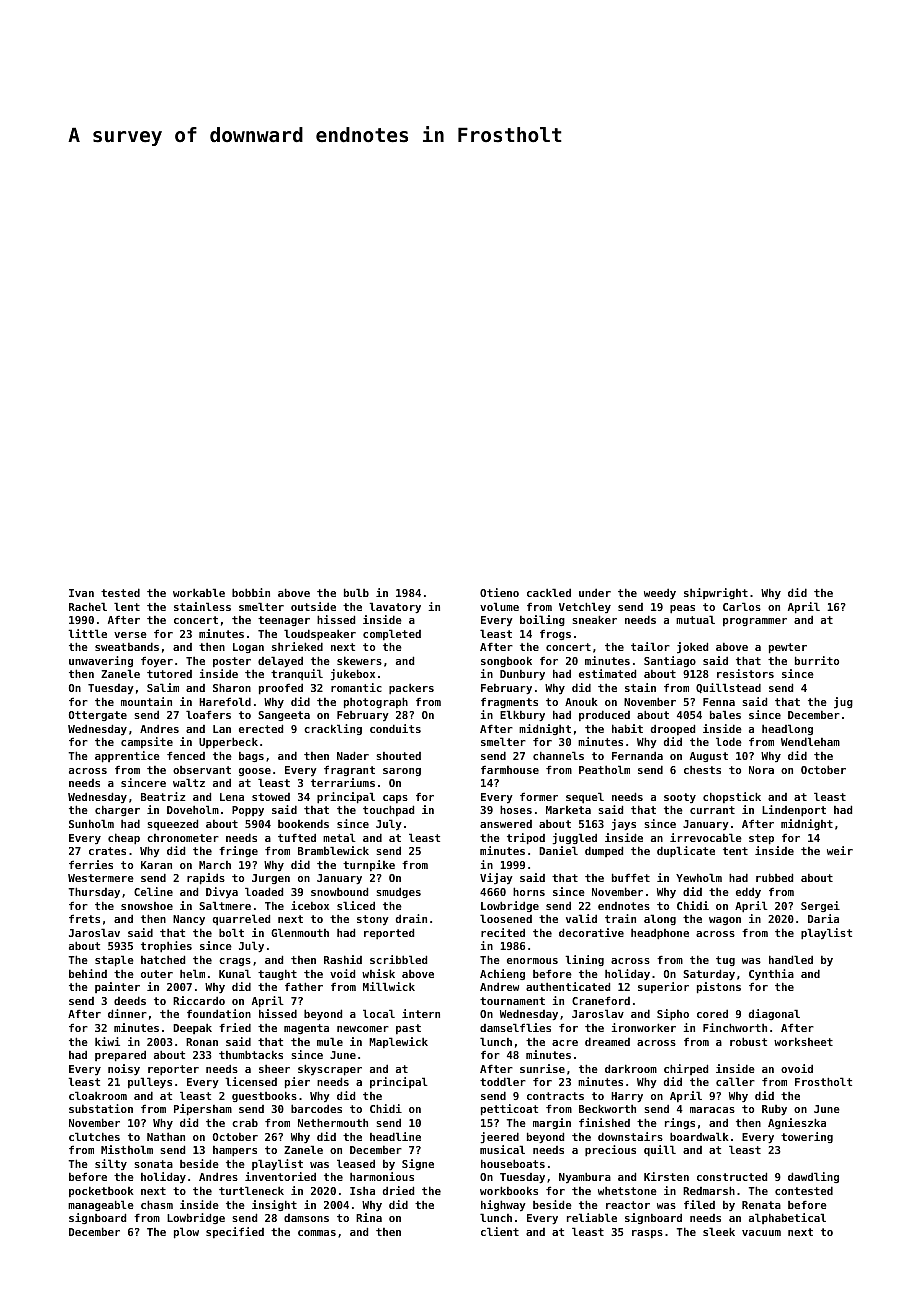  What do you see at coordinates (127, 1013) in the document?
I see `dinner` at bounding box center [127, 1013].
